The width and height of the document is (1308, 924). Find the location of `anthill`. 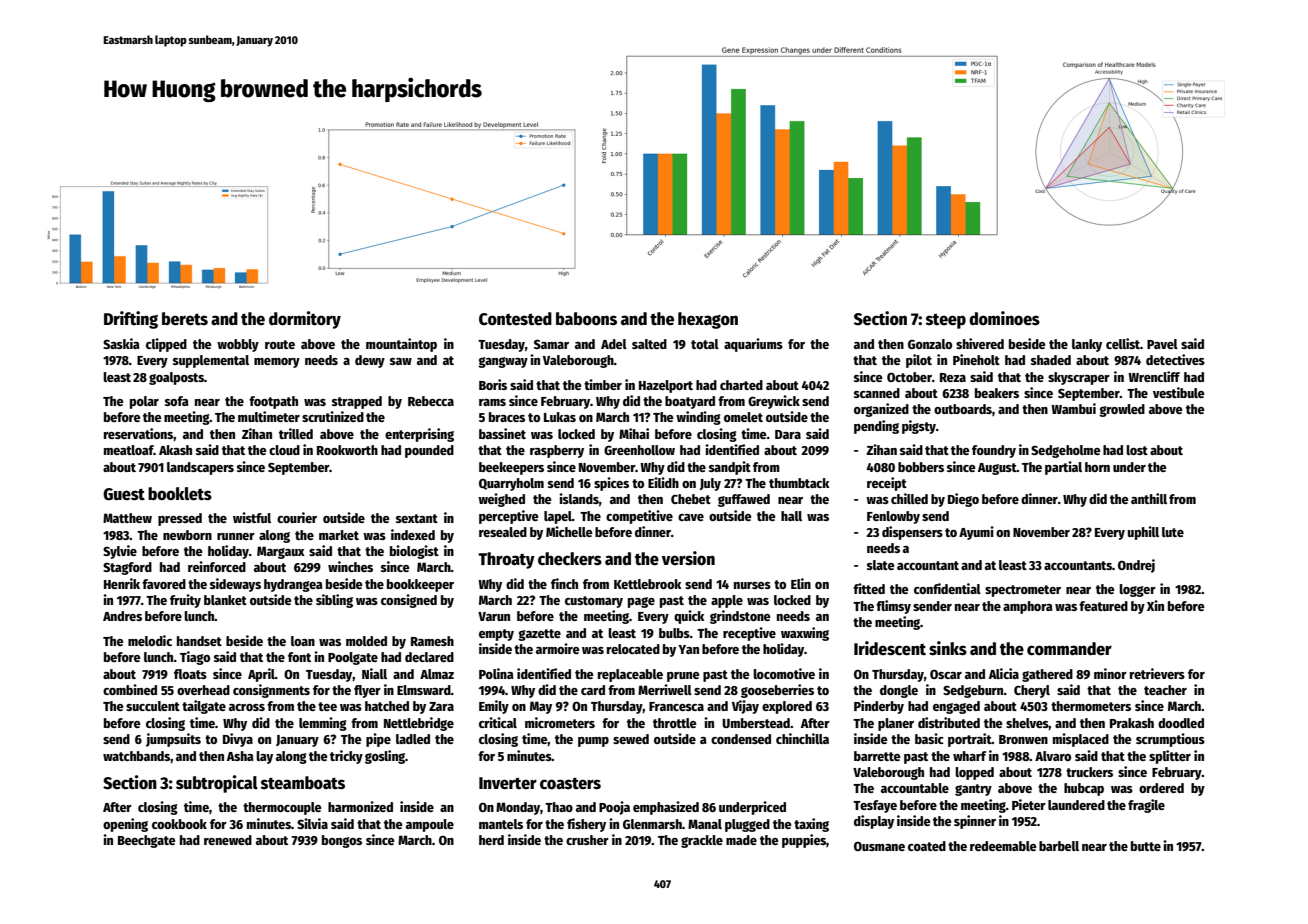

anthill is located at coordinates (1149, 498).
